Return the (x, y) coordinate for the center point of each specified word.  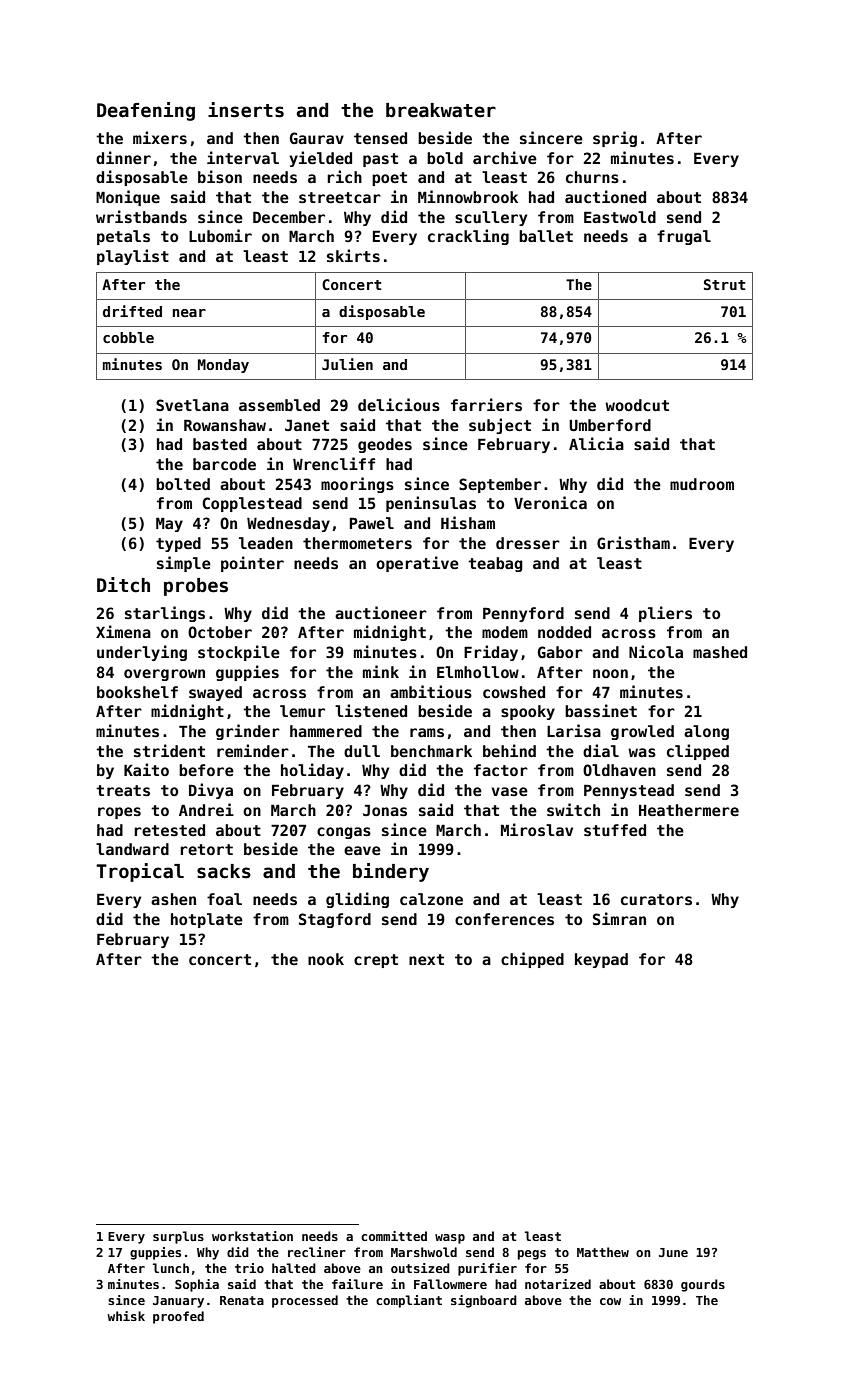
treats (123, 790)
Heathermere (689, 810)
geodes (385, 445)
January (178, 1302)
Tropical (140, 872)
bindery (391, 872)
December (289, 217)
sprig (615, 139)
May (169, 524)
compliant (409, 1301)
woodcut (637, 405)
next (426, 959)
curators (656, 899)
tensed (380, 138)
